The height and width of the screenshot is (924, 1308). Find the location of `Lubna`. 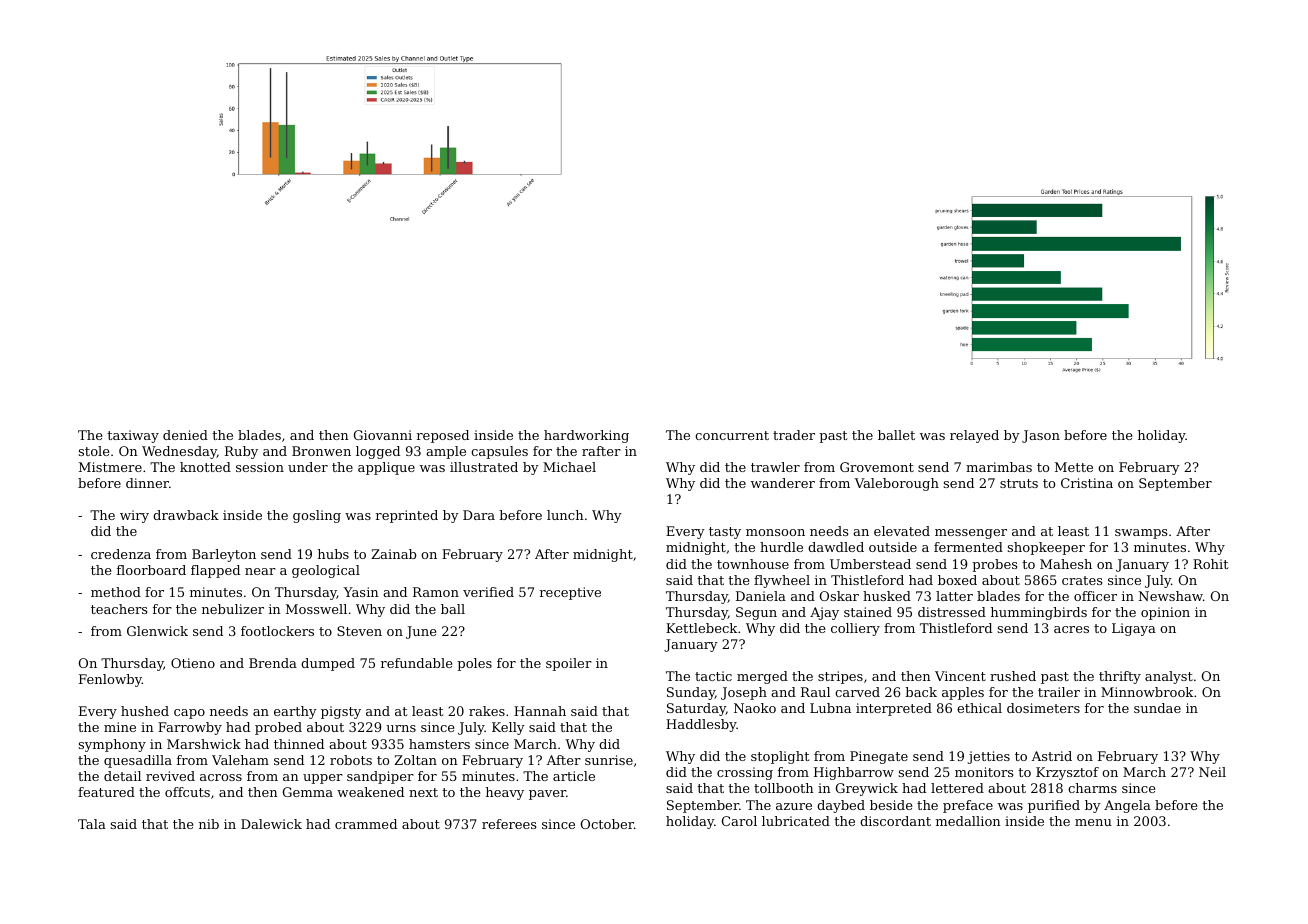

Lubna is located at coordinates (830, 708).
